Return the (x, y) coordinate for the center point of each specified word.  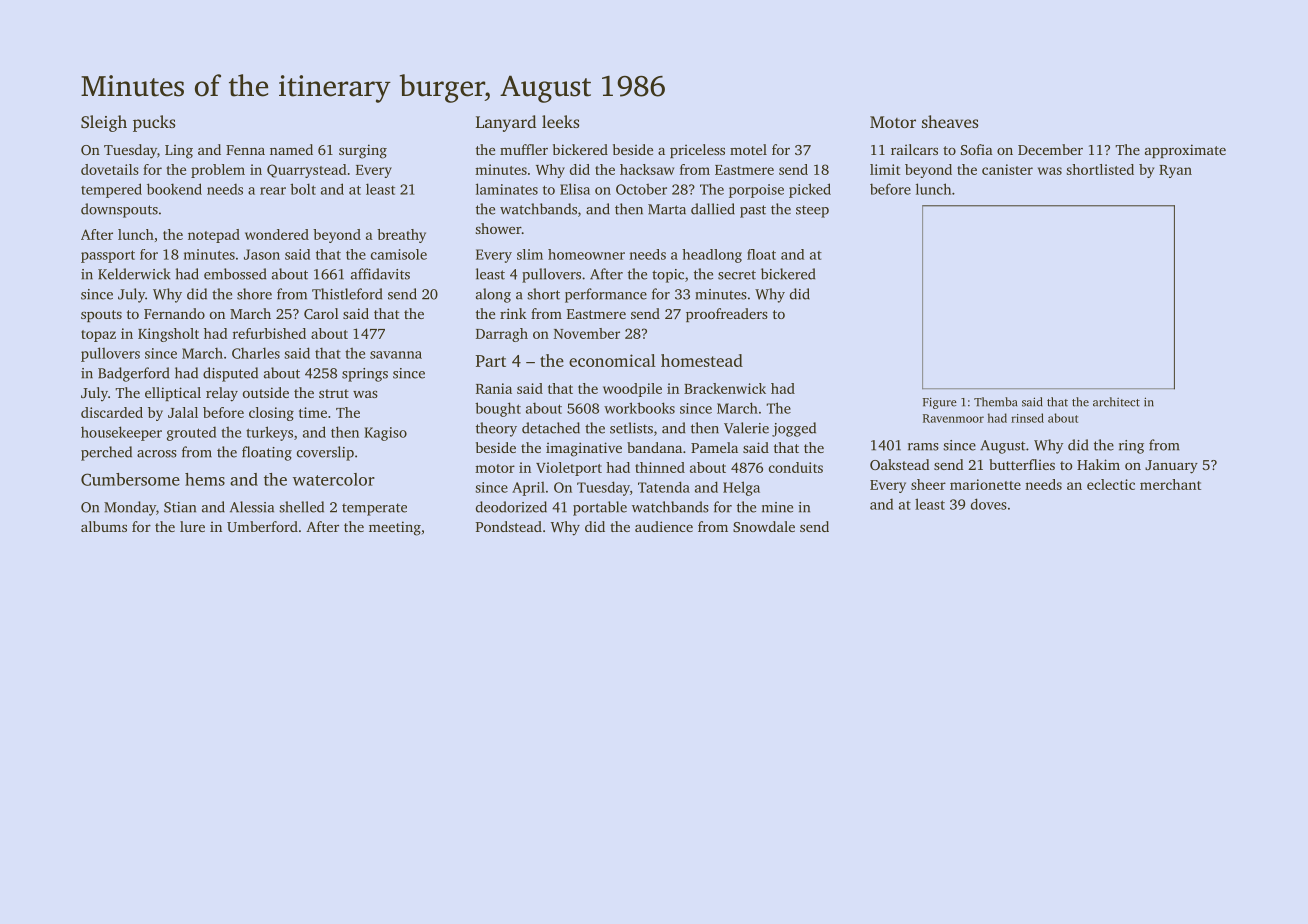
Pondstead (509, 526)
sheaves (950, 121)
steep (812, 211)
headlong (712, 256)
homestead (702, 360)
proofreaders (727, 315)
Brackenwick (725, 388)
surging (363, 151)
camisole (399, 254)
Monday (130, 508)
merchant (1170, 484)
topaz (98, 336)
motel (748, 149)
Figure (940, 403)
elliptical (173, 394)
